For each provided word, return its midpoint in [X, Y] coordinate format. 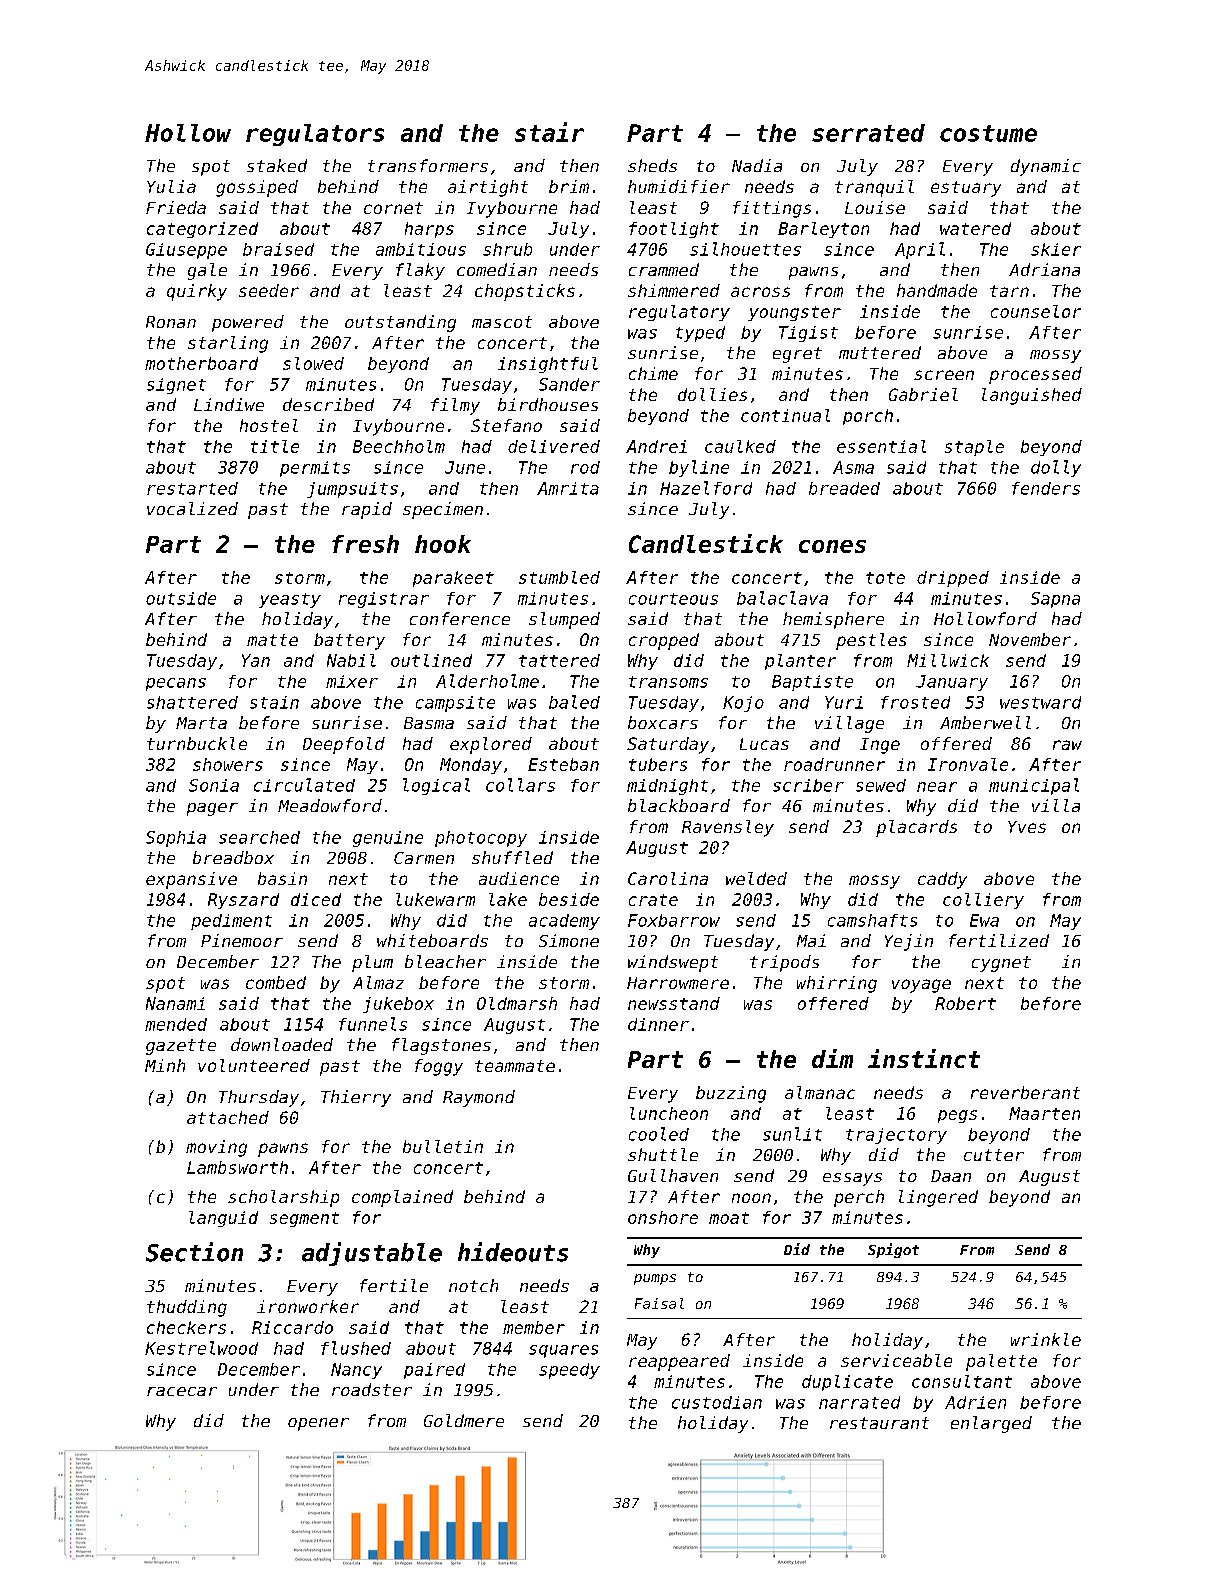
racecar [182, 1391]
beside [569, 899]
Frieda [176, 207]
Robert [965, 1003]
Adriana [1044, 269]
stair [549, 132]
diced [316, 899]
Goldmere [464, 1420]
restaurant [879, 1423]
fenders [1046, 488]
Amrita [568, 488]
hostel [269, 425]
